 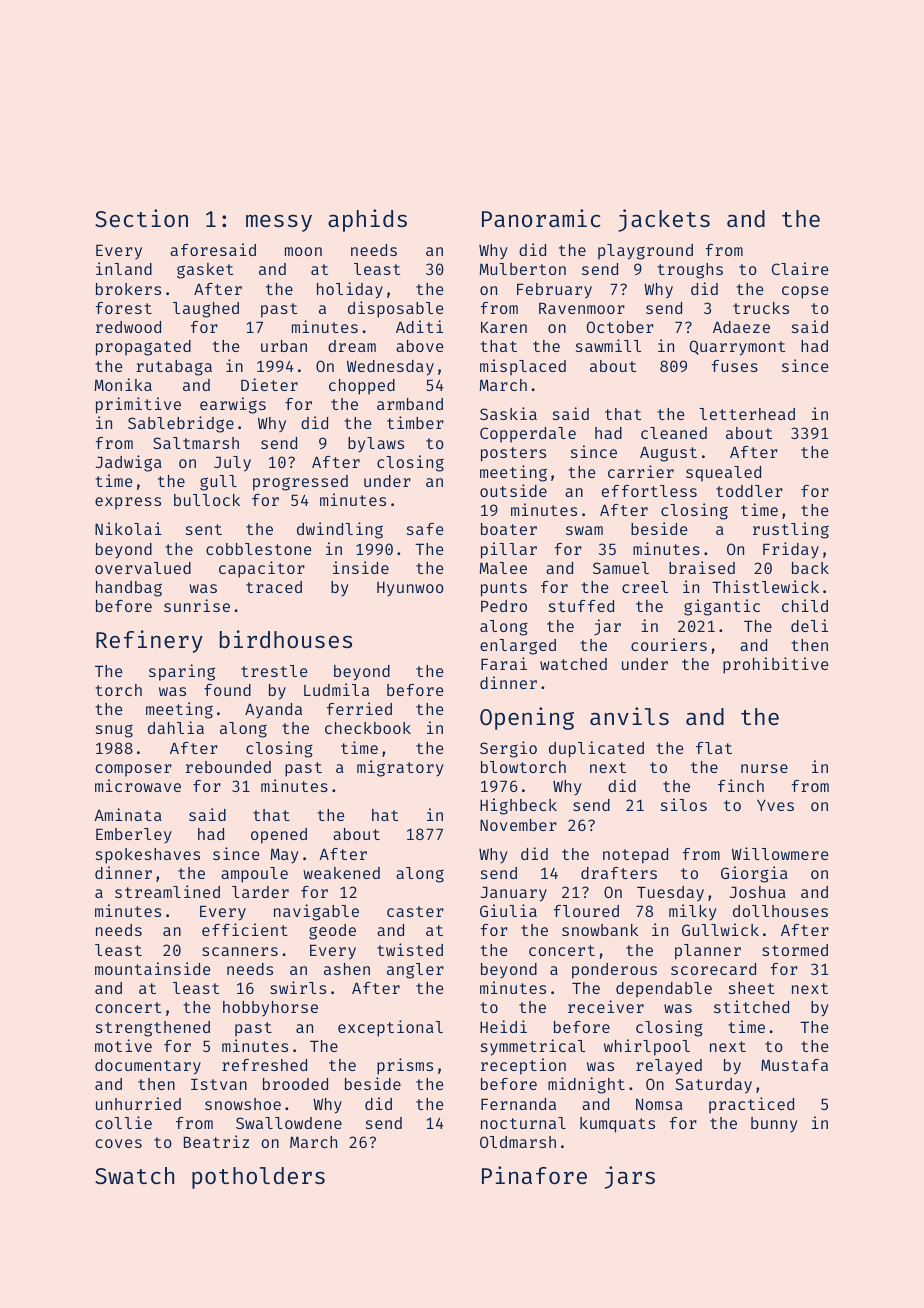 I want to click on jackets, so click(x=664, y=220).
